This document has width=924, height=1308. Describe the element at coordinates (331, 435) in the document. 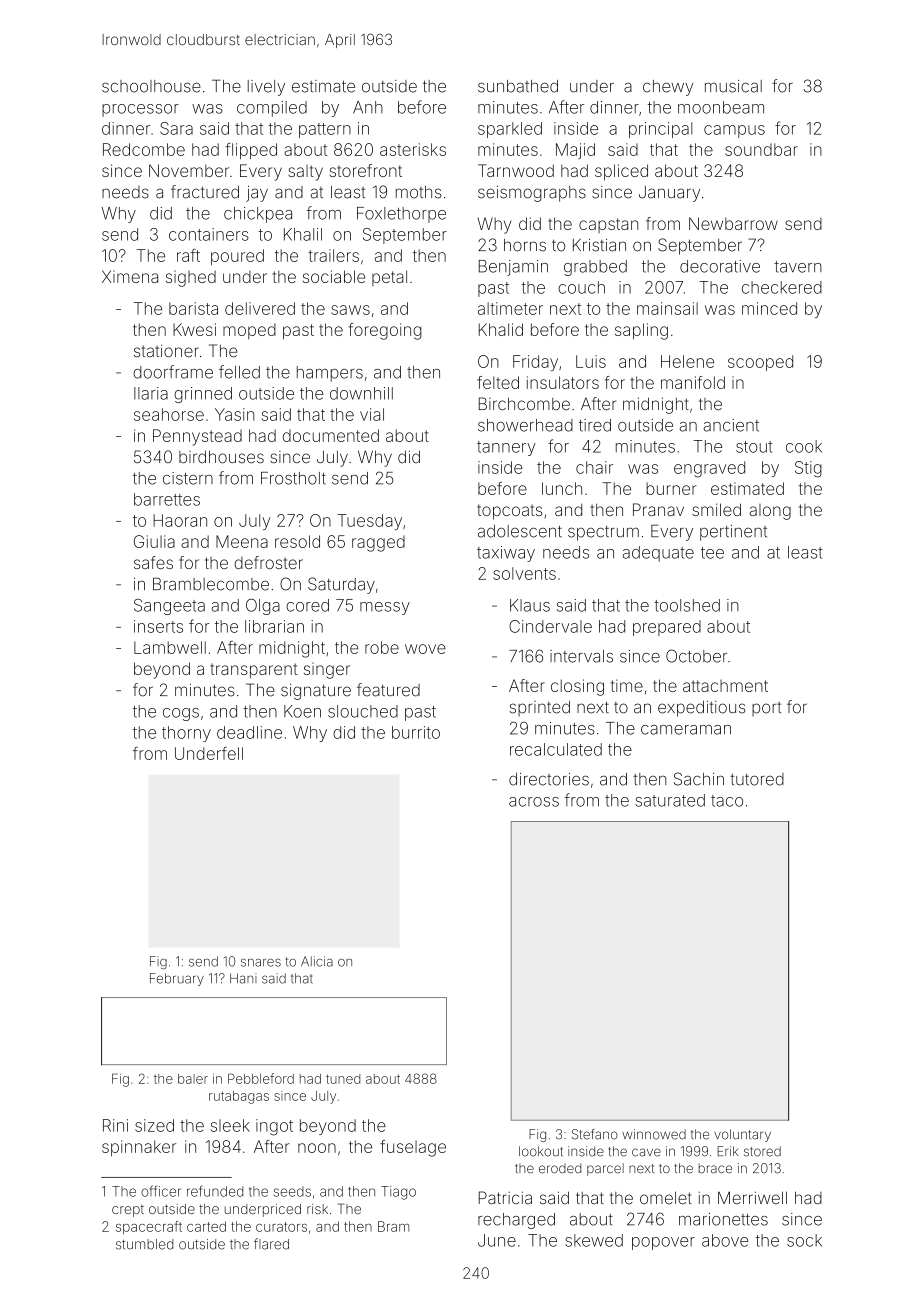

I see `documented` at that location.
